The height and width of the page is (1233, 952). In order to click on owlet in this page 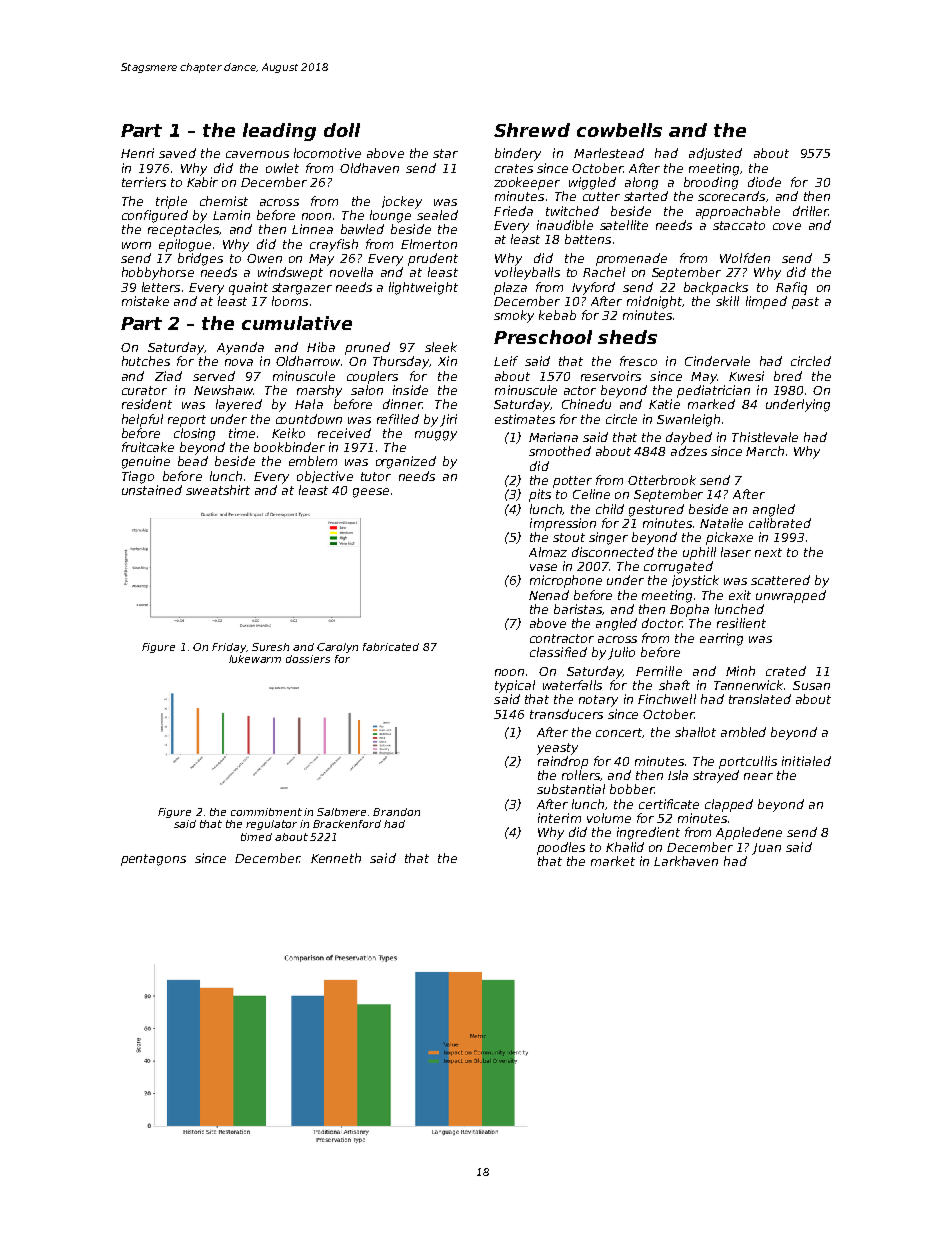, I will do `click(282, 168)`.
